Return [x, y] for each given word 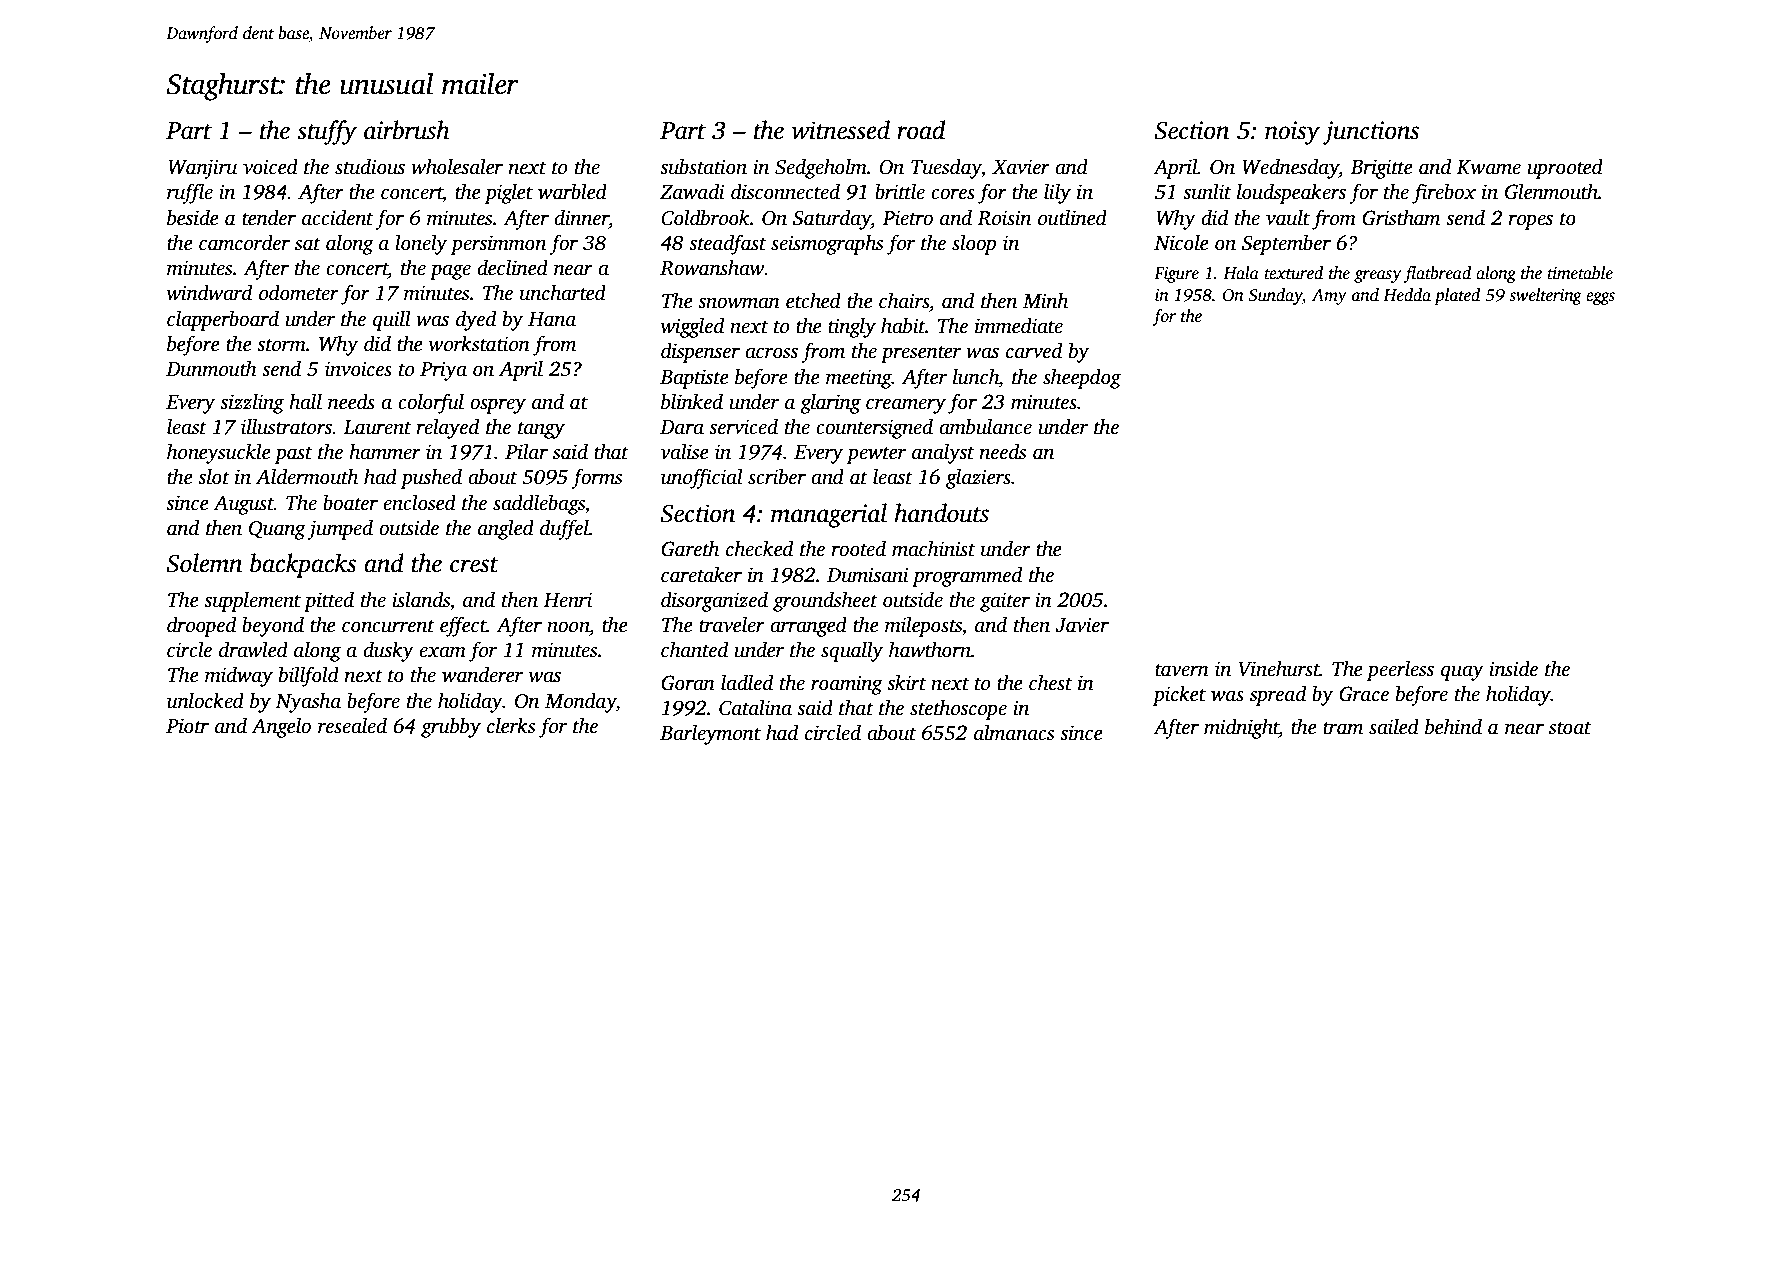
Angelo [281, 727]
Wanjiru [202, 169]
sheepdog [1082, 378]
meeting [859, 379]
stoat [1570, 728]
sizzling [252, 403]
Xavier [1021, 167]
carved [1034, 350]
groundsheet [825, 601]
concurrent [388, 626]
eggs [1600, 298]
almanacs [1014, 732]
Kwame [1488, 167]
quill [392, 320]
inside [1513, 668]
